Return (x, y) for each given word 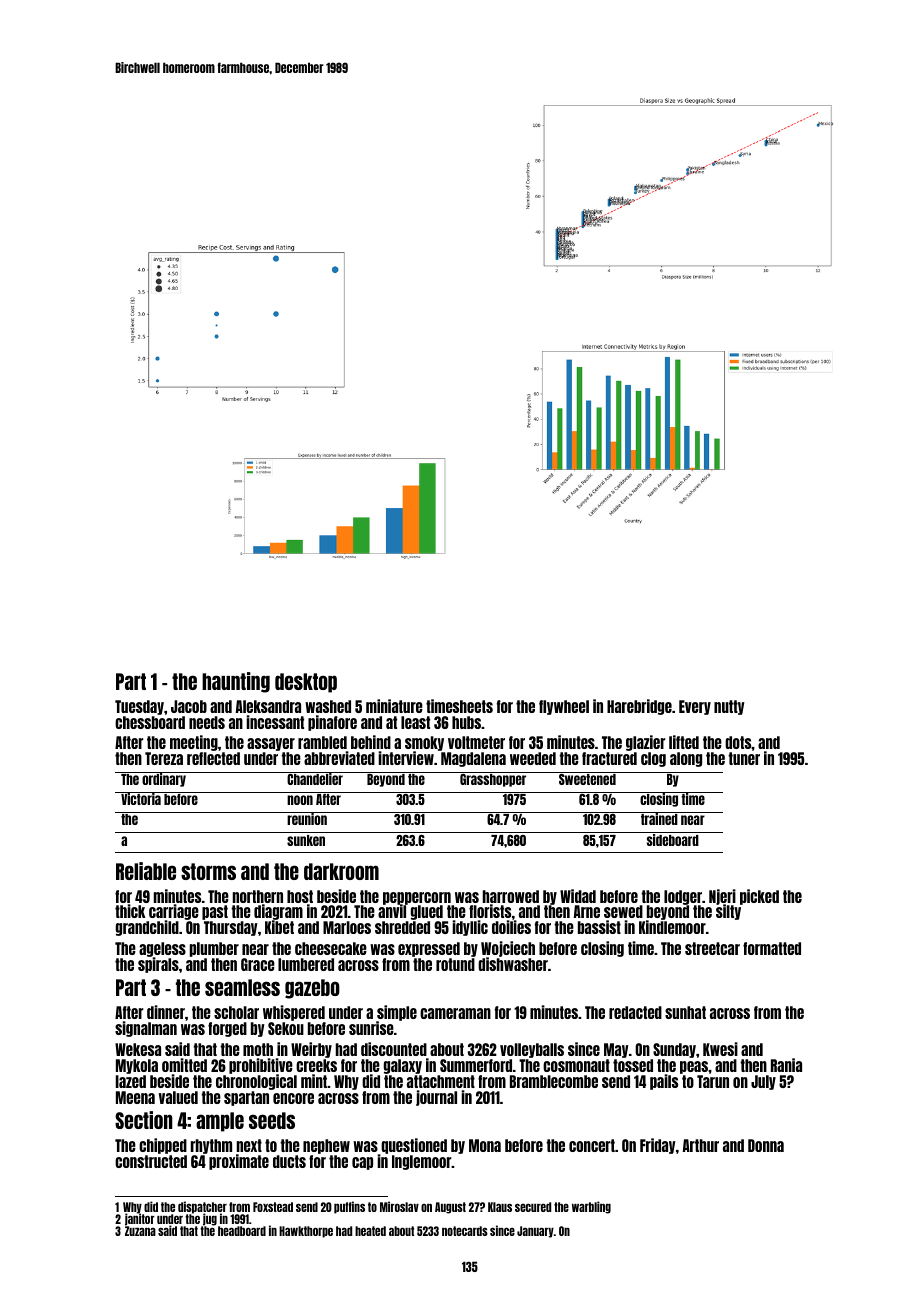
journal (436, 1098)
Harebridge (639, 707)
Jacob (189, 706)
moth (258, 1049)
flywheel (564, 707)
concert (592, 1145)
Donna (766, 1145)
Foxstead (273, 1207)
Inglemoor (422, 1162)
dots (738, 742)
